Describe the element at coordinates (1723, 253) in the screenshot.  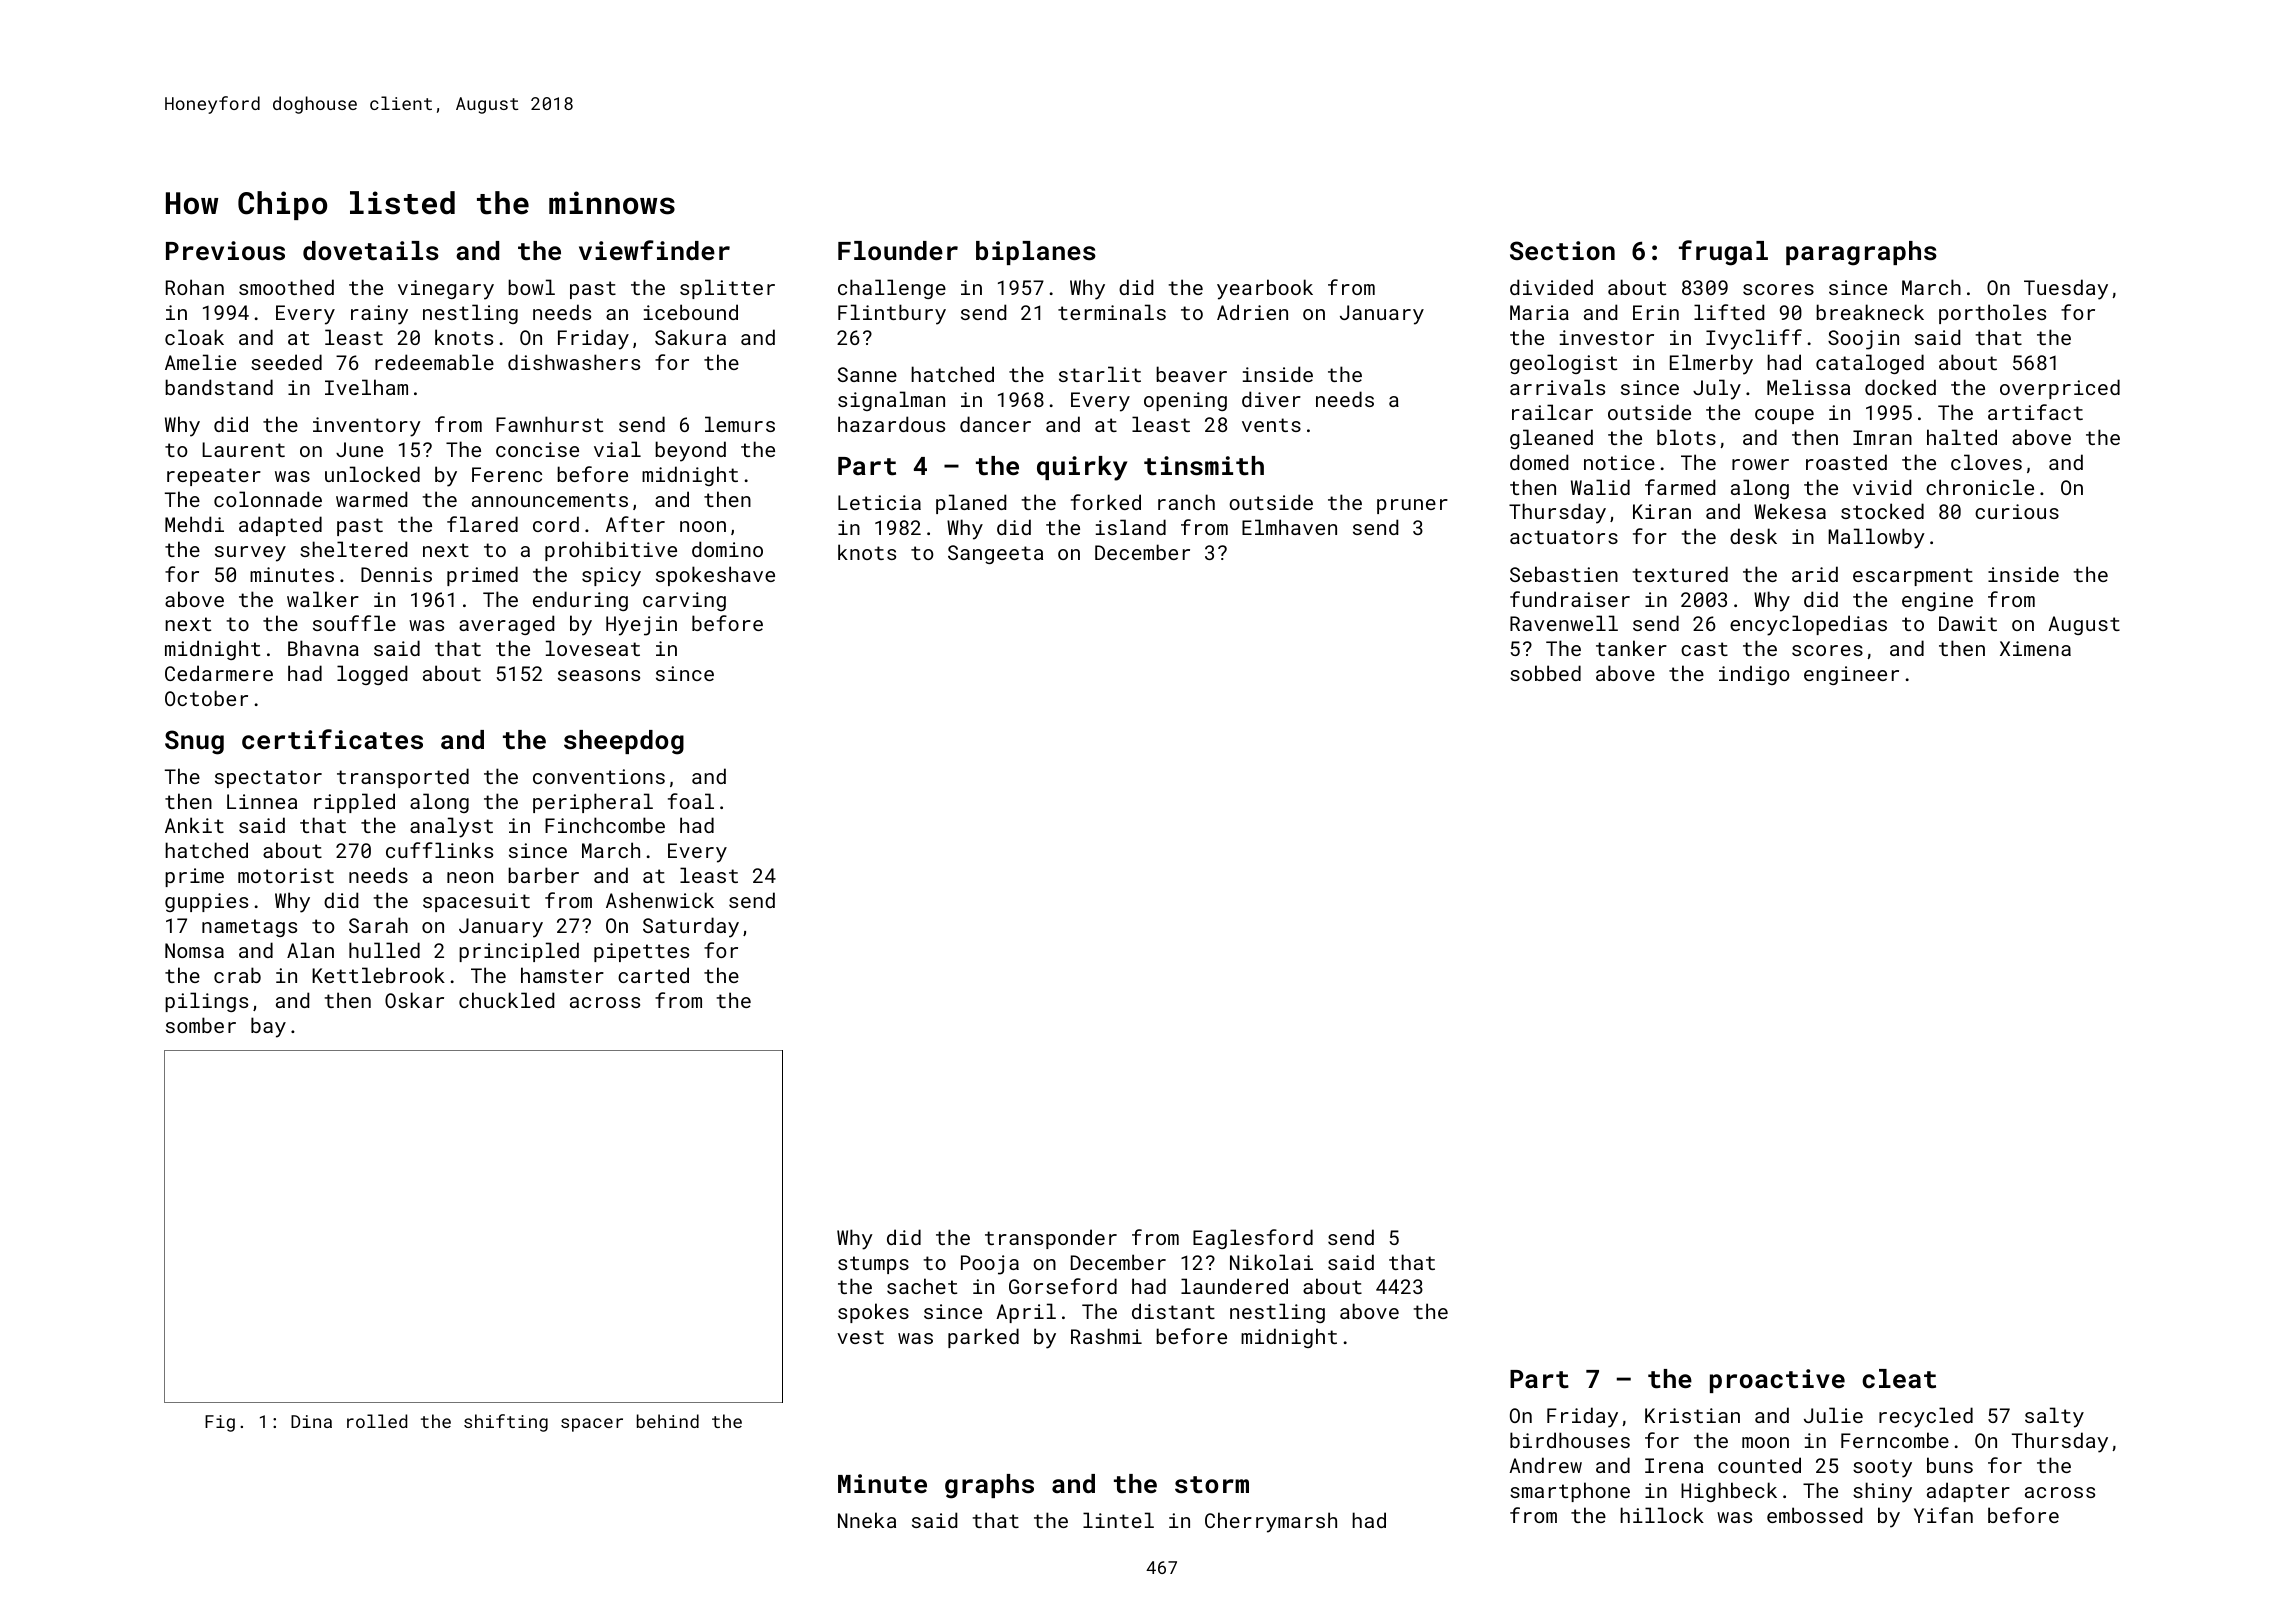
I see `frugal` at that location.
